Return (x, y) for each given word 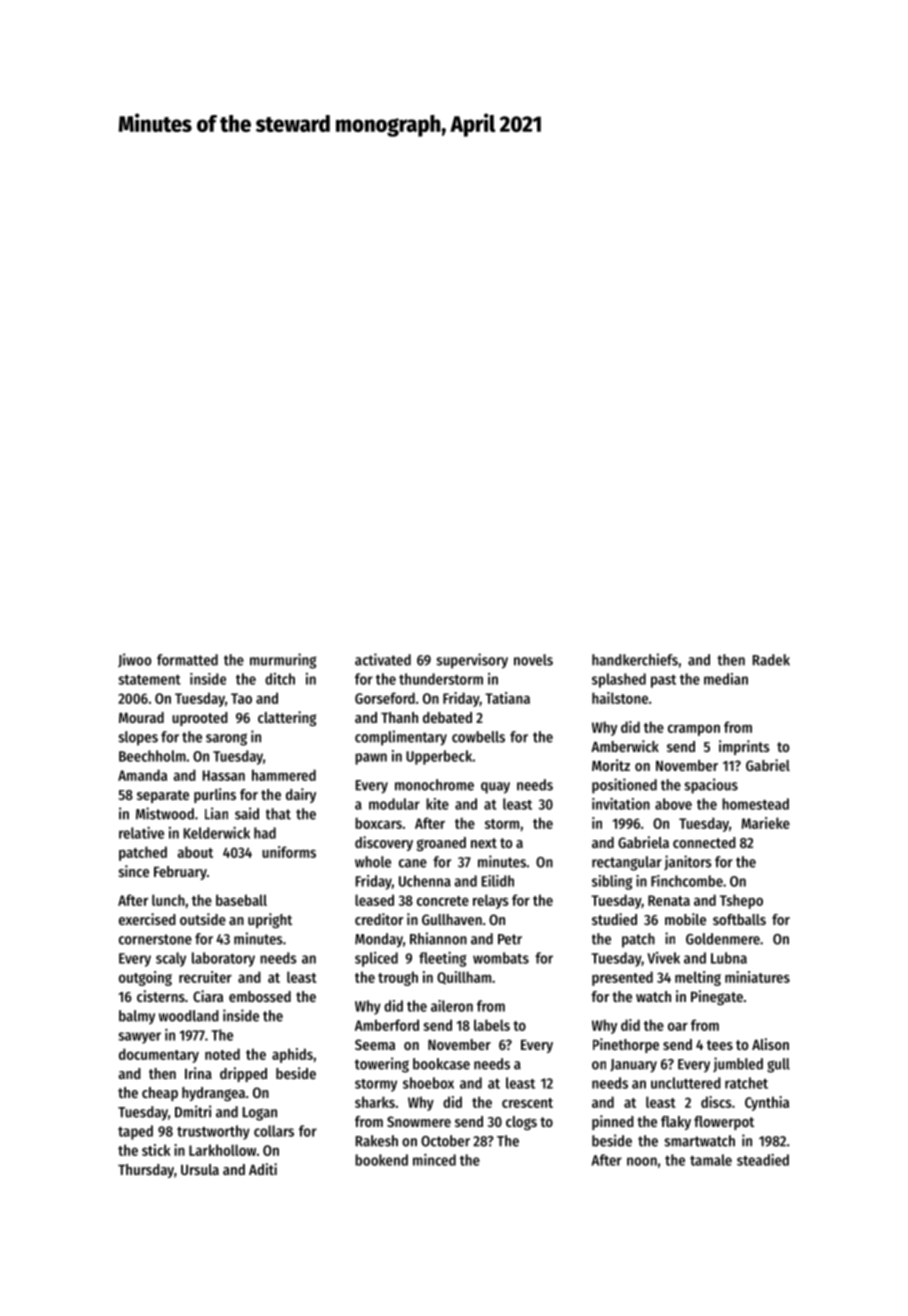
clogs (521, 1123)
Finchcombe (687, 881)
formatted (187, 660)
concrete (443, 901)
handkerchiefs (635, 659)
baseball (241, 900)
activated (383, 659)
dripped (243, 1074)
